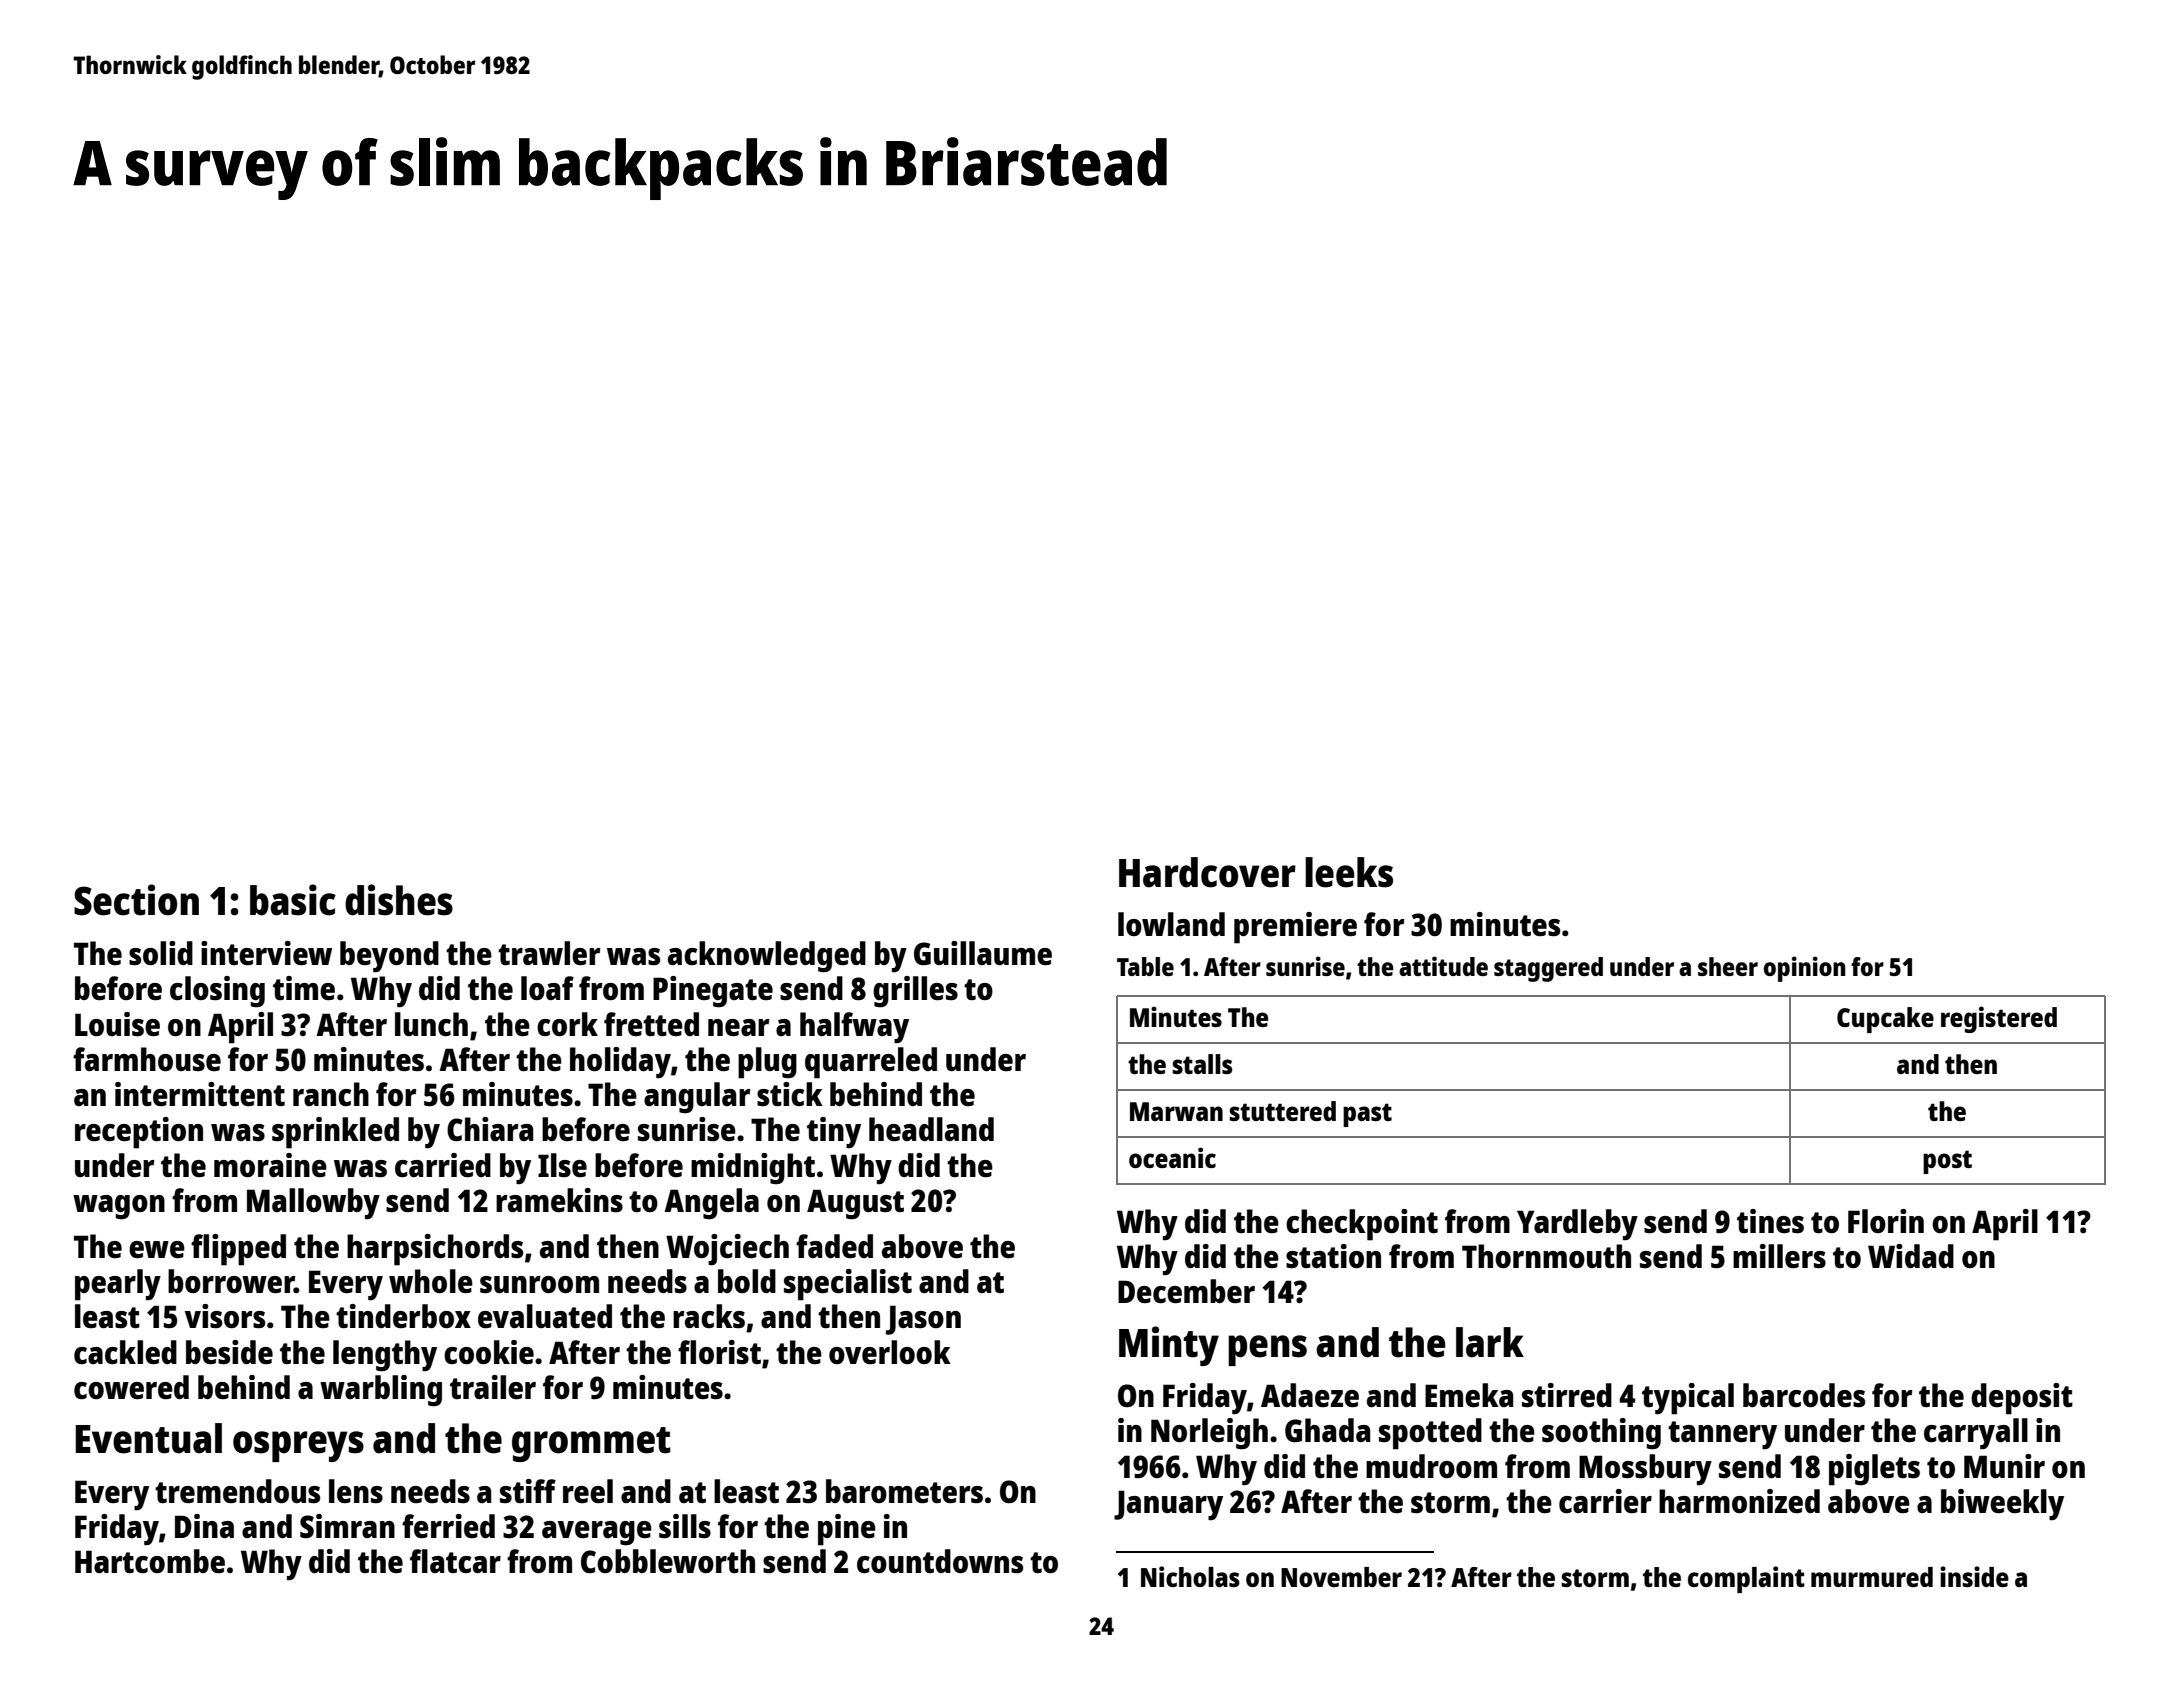  What do you see at coordinates (1349, 872) in the screenshot?
I see `leeks` at bounding box center [1349, 872].
